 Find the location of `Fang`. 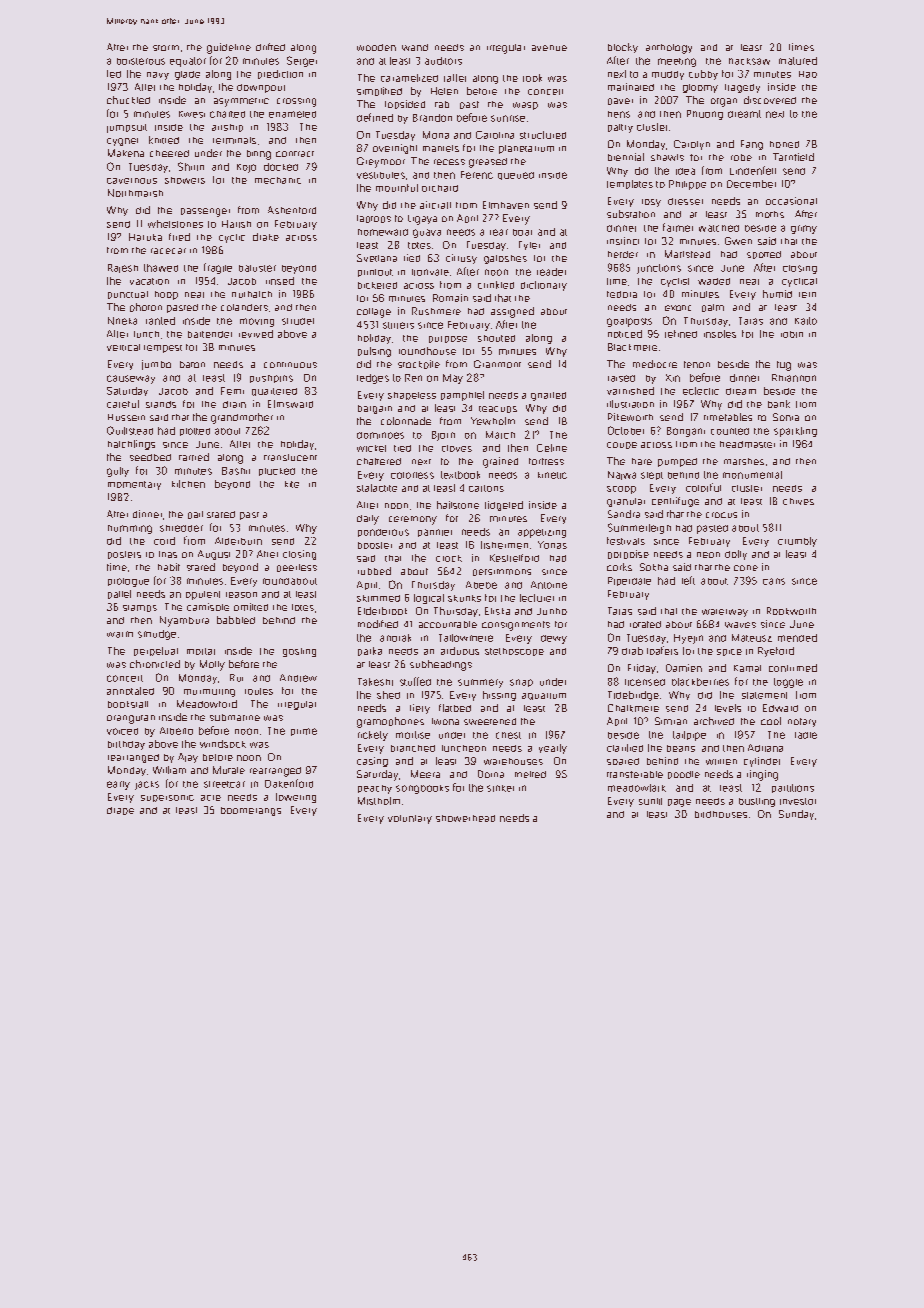

Fang is located at coordinates (752, 145).
